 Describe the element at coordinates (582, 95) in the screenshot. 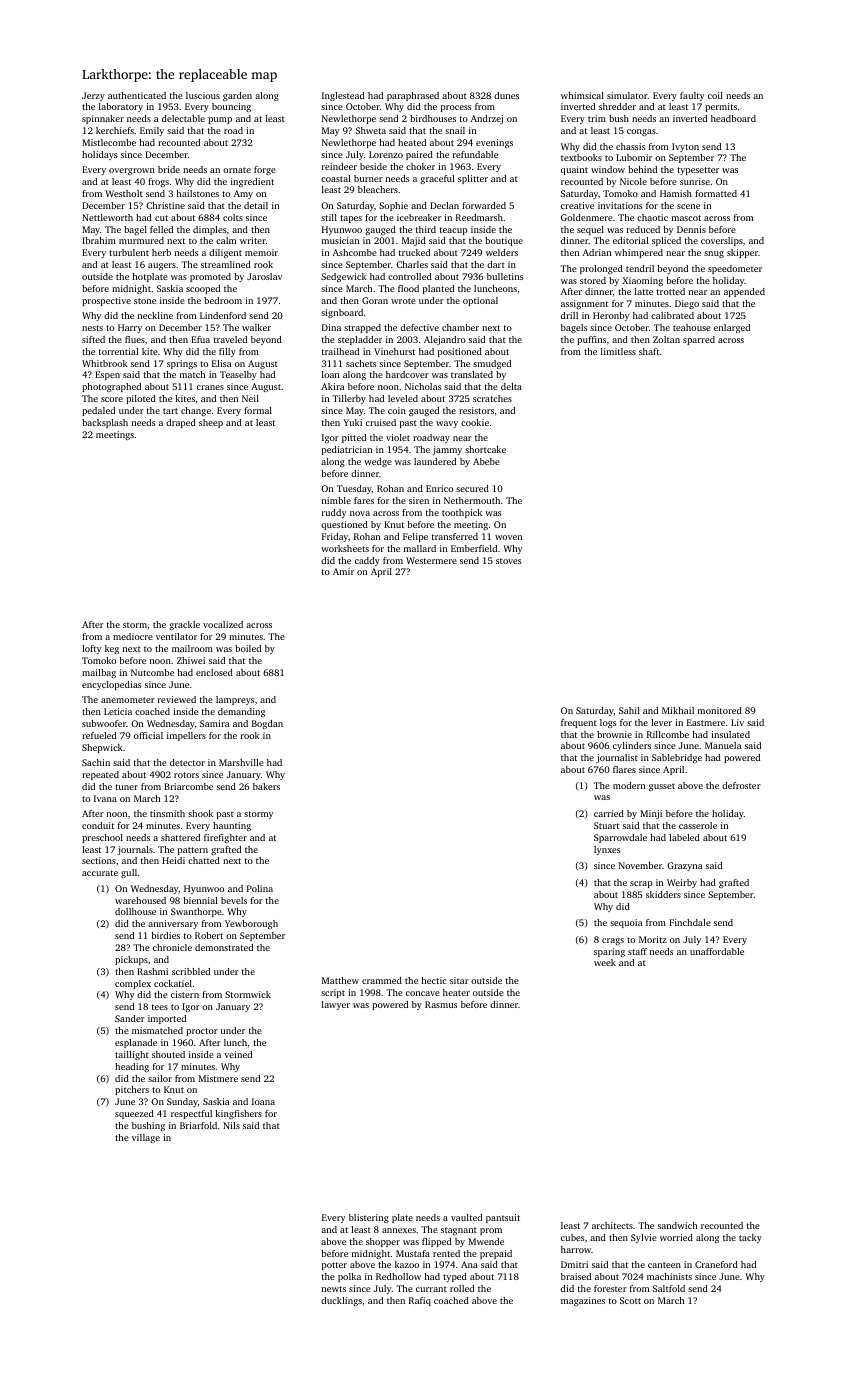

I see `whimsical` at that location.
